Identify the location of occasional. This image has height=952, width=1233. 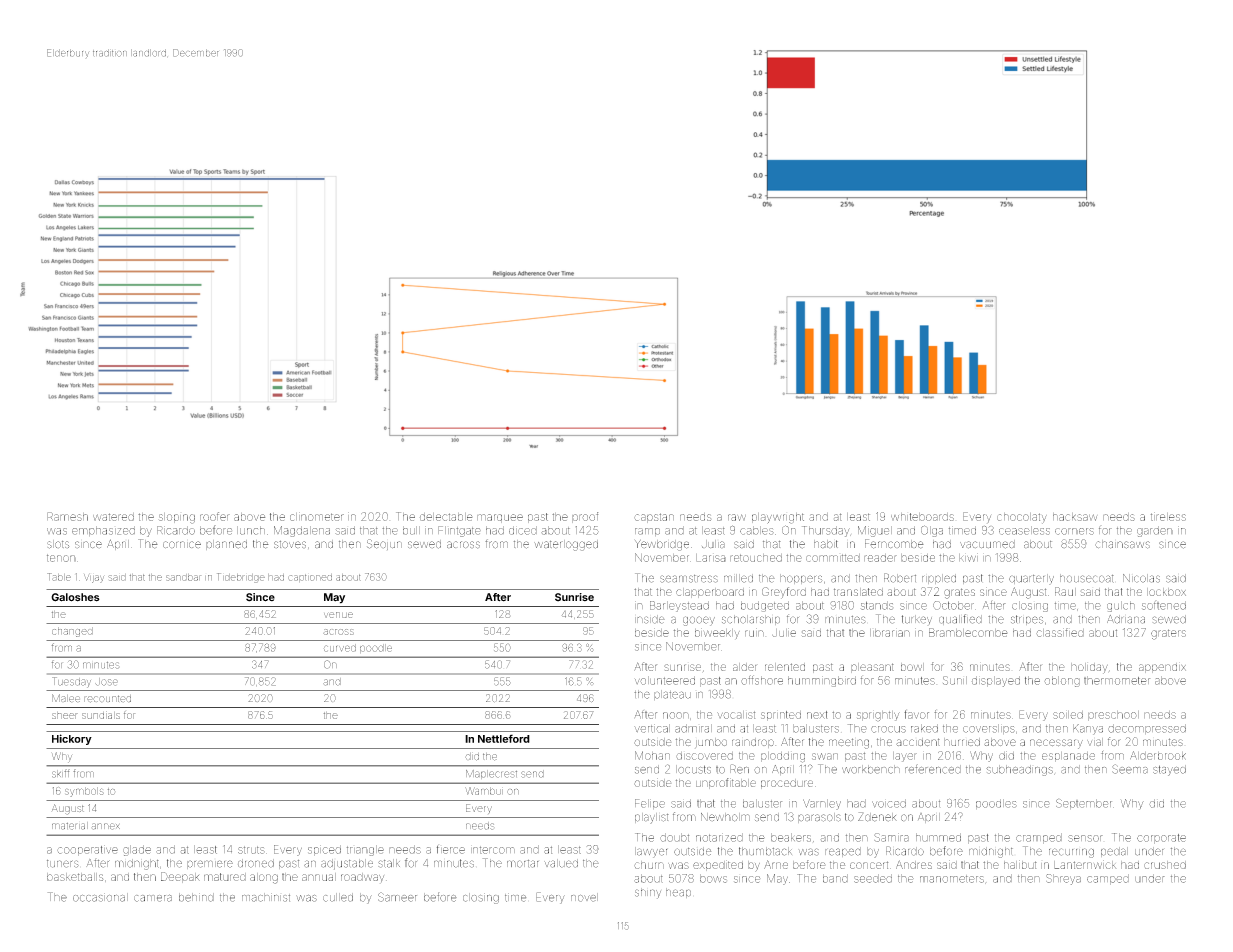
(100, 897).
